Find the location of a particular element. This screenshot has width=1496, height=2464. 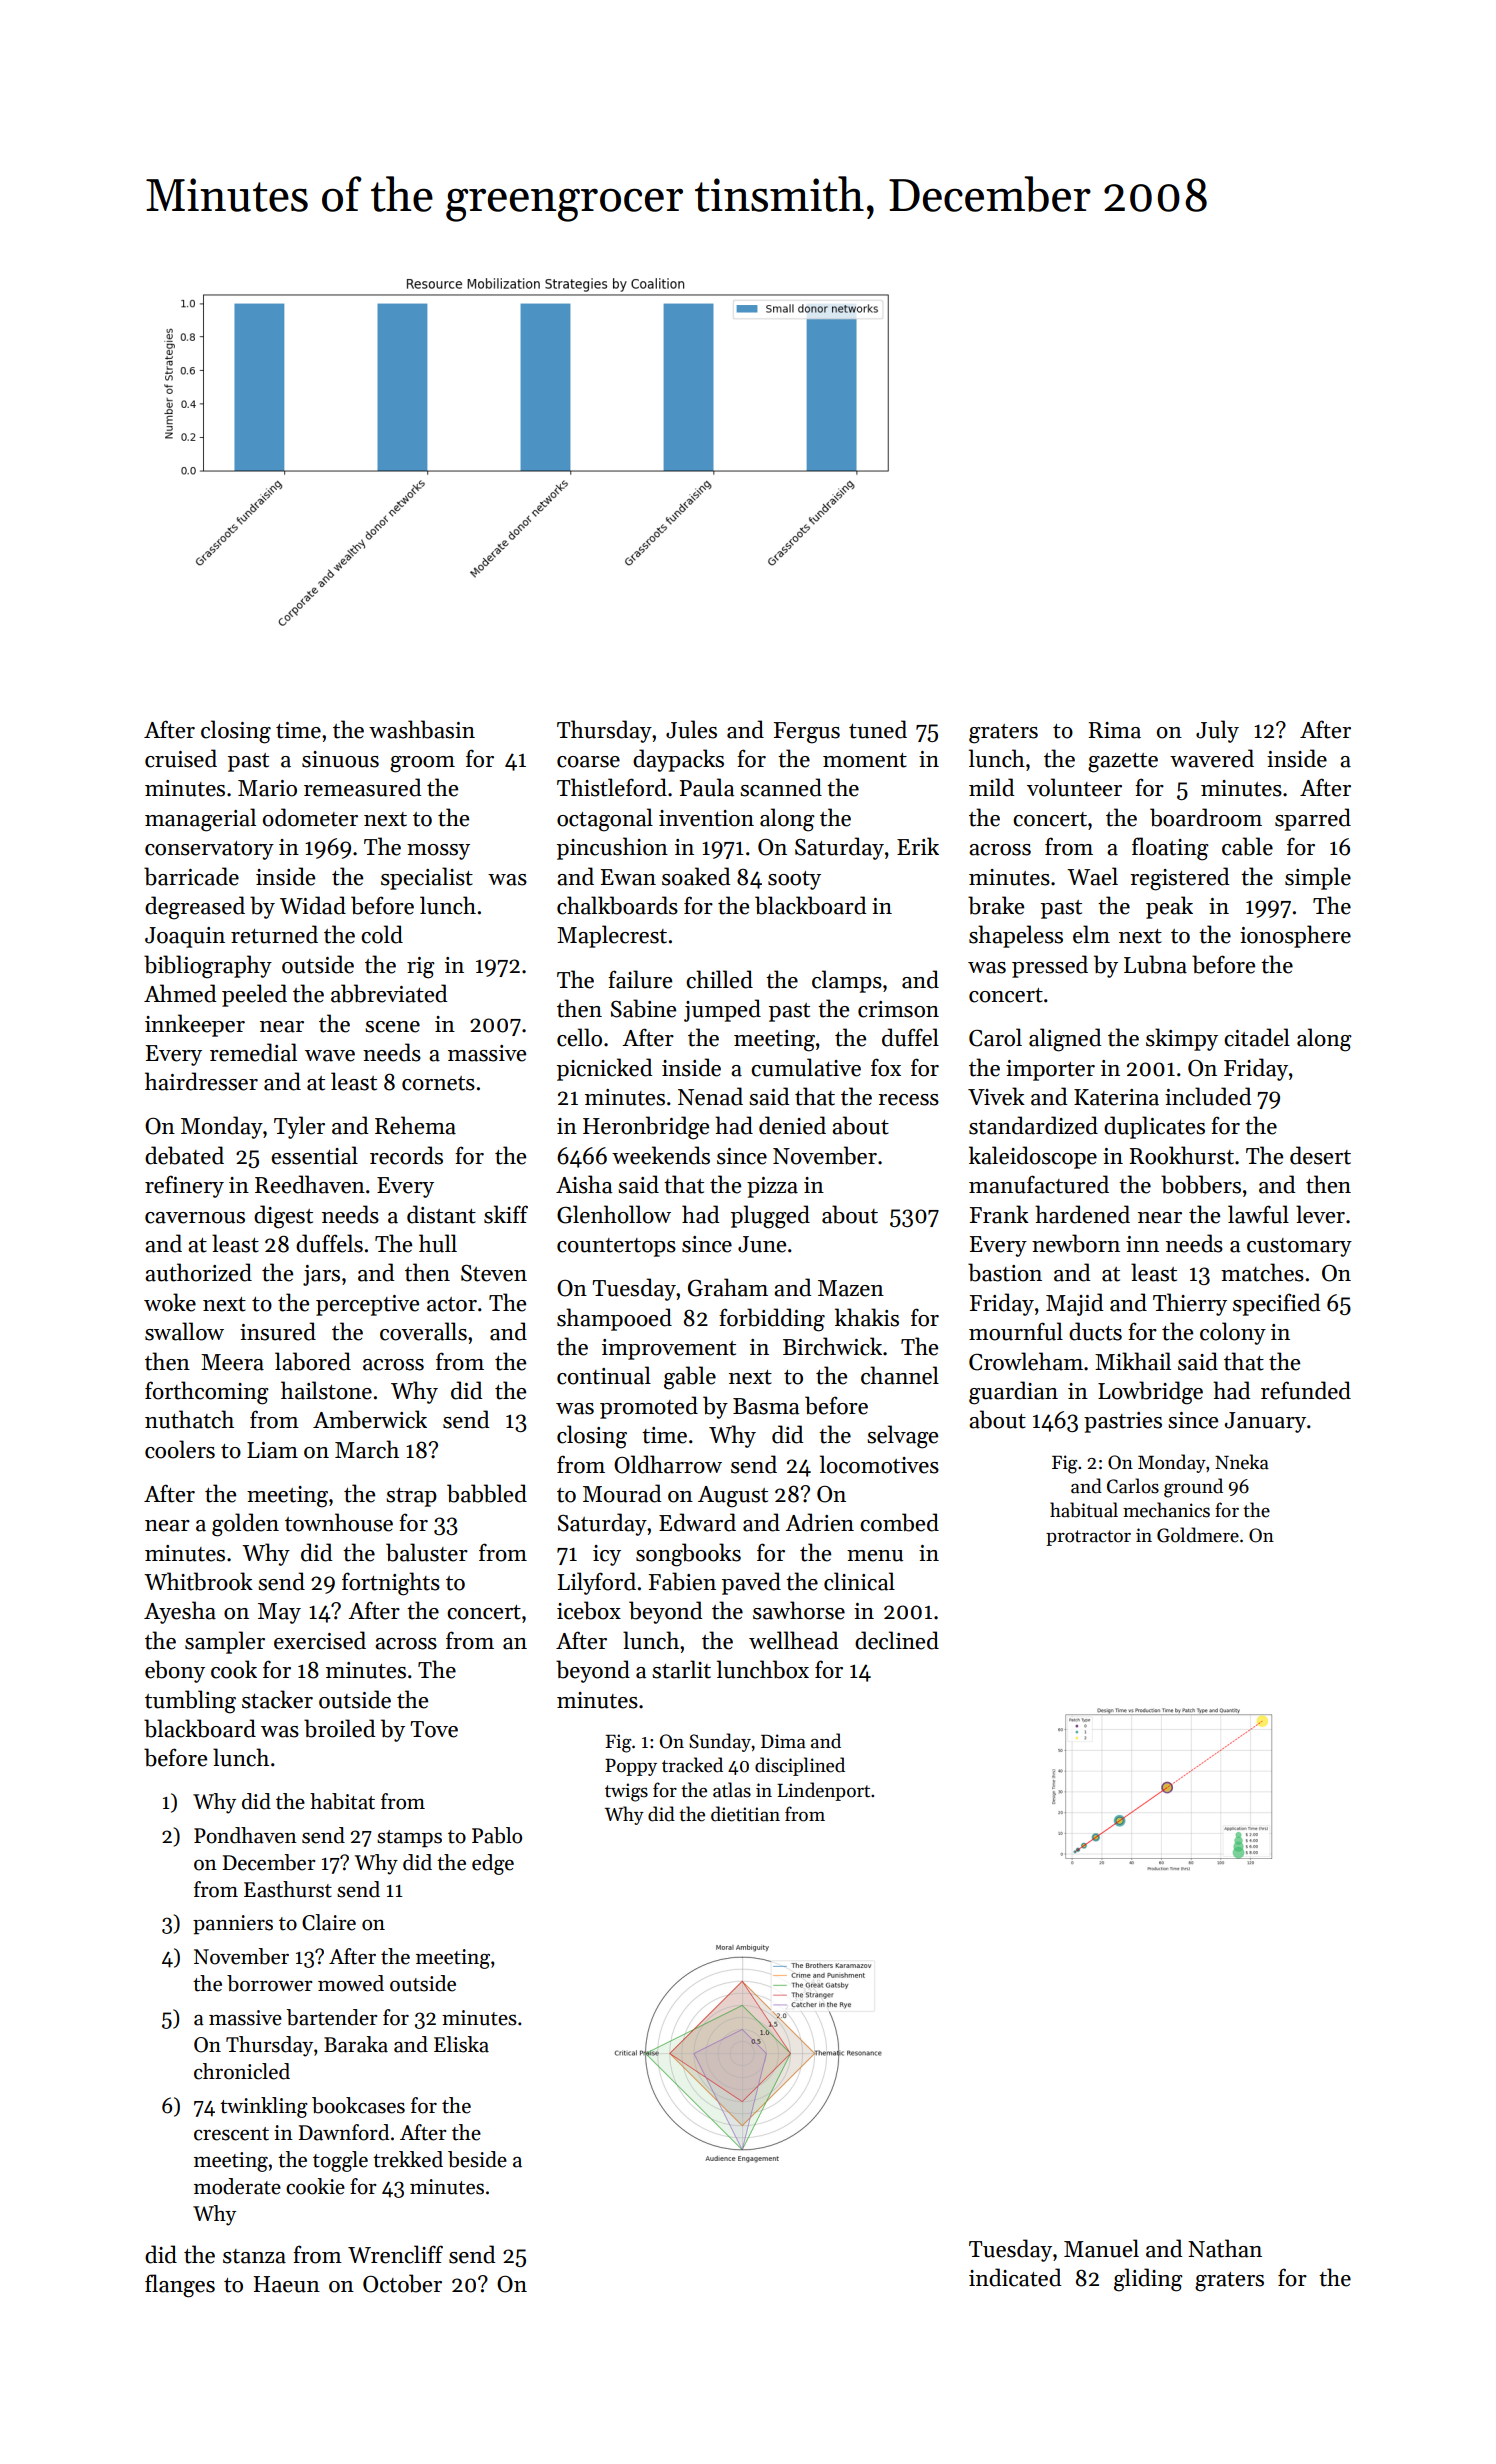

indicated is located at coordinates (1015, 2277).
